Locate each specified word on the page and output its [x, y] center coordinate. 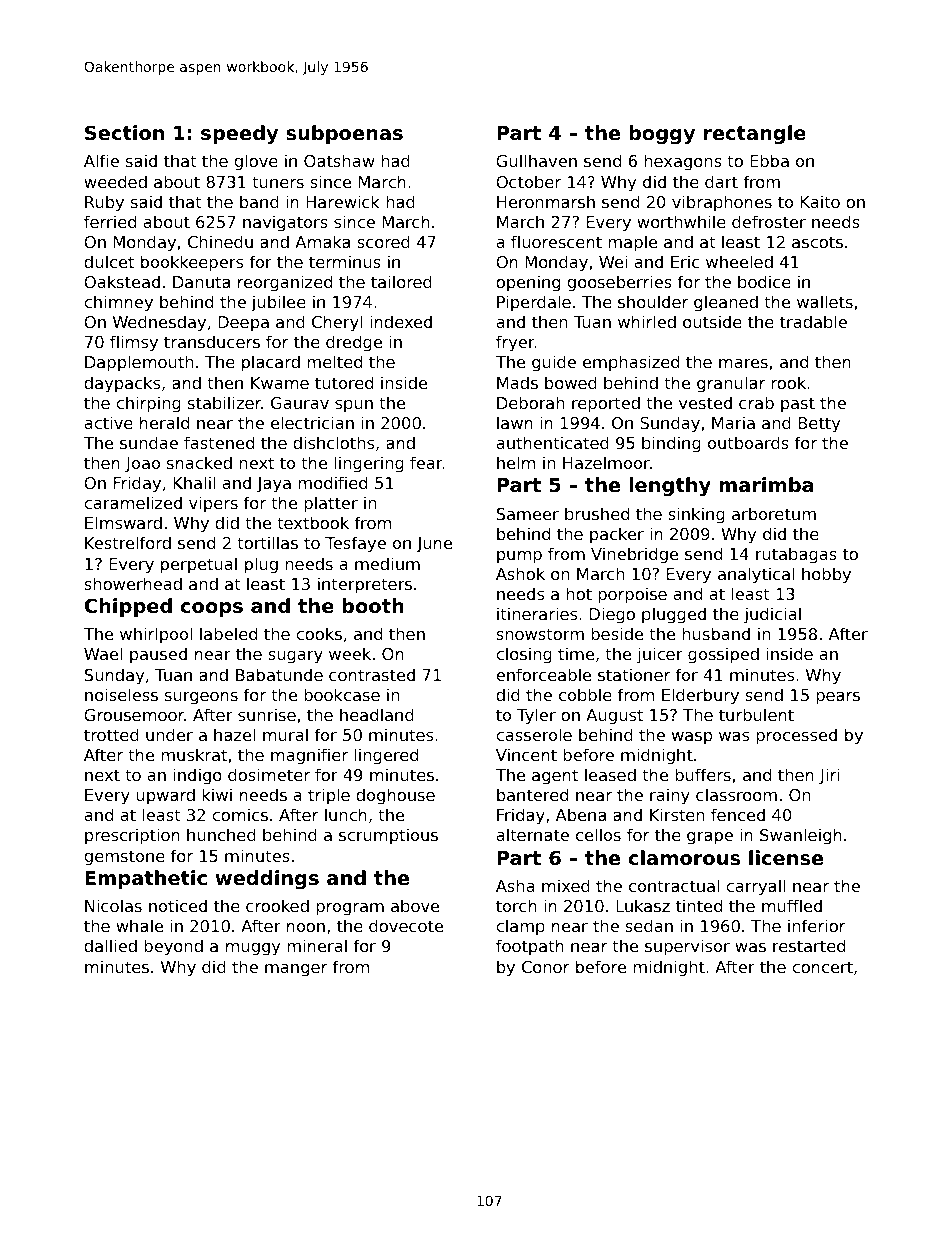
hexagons [683, 162]
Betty [819, 425]
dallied [110, 945]
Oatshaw [339, 160]
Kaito [820, 201]
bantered [532, 794]
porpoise [632, 595]
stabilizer [224, 402]
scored [383, 241]
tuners [278, 182]
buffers [703, 774]
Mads [517, 382]
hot [579, 593]
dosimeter [269, 774]
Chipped [128, 607]
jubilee [278, 303]
